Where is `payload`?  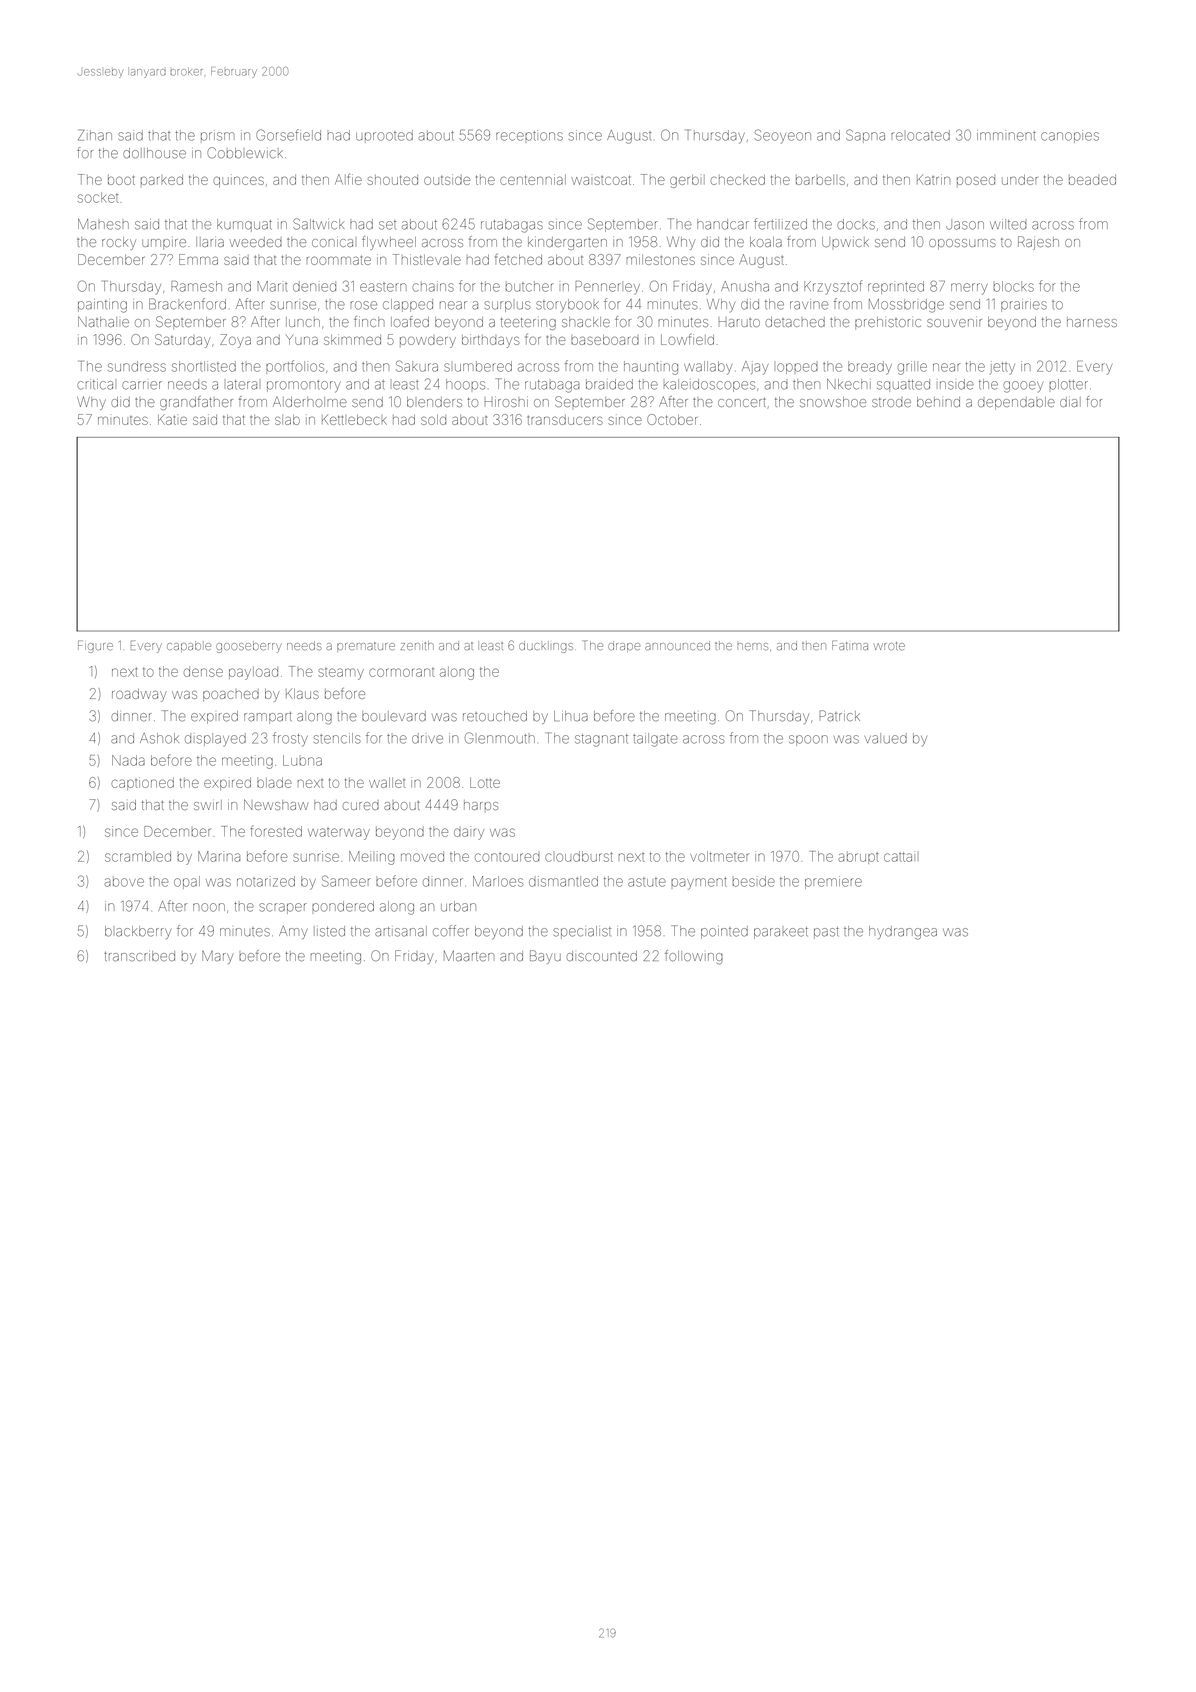 payload is located at coordinates (253, 673).
